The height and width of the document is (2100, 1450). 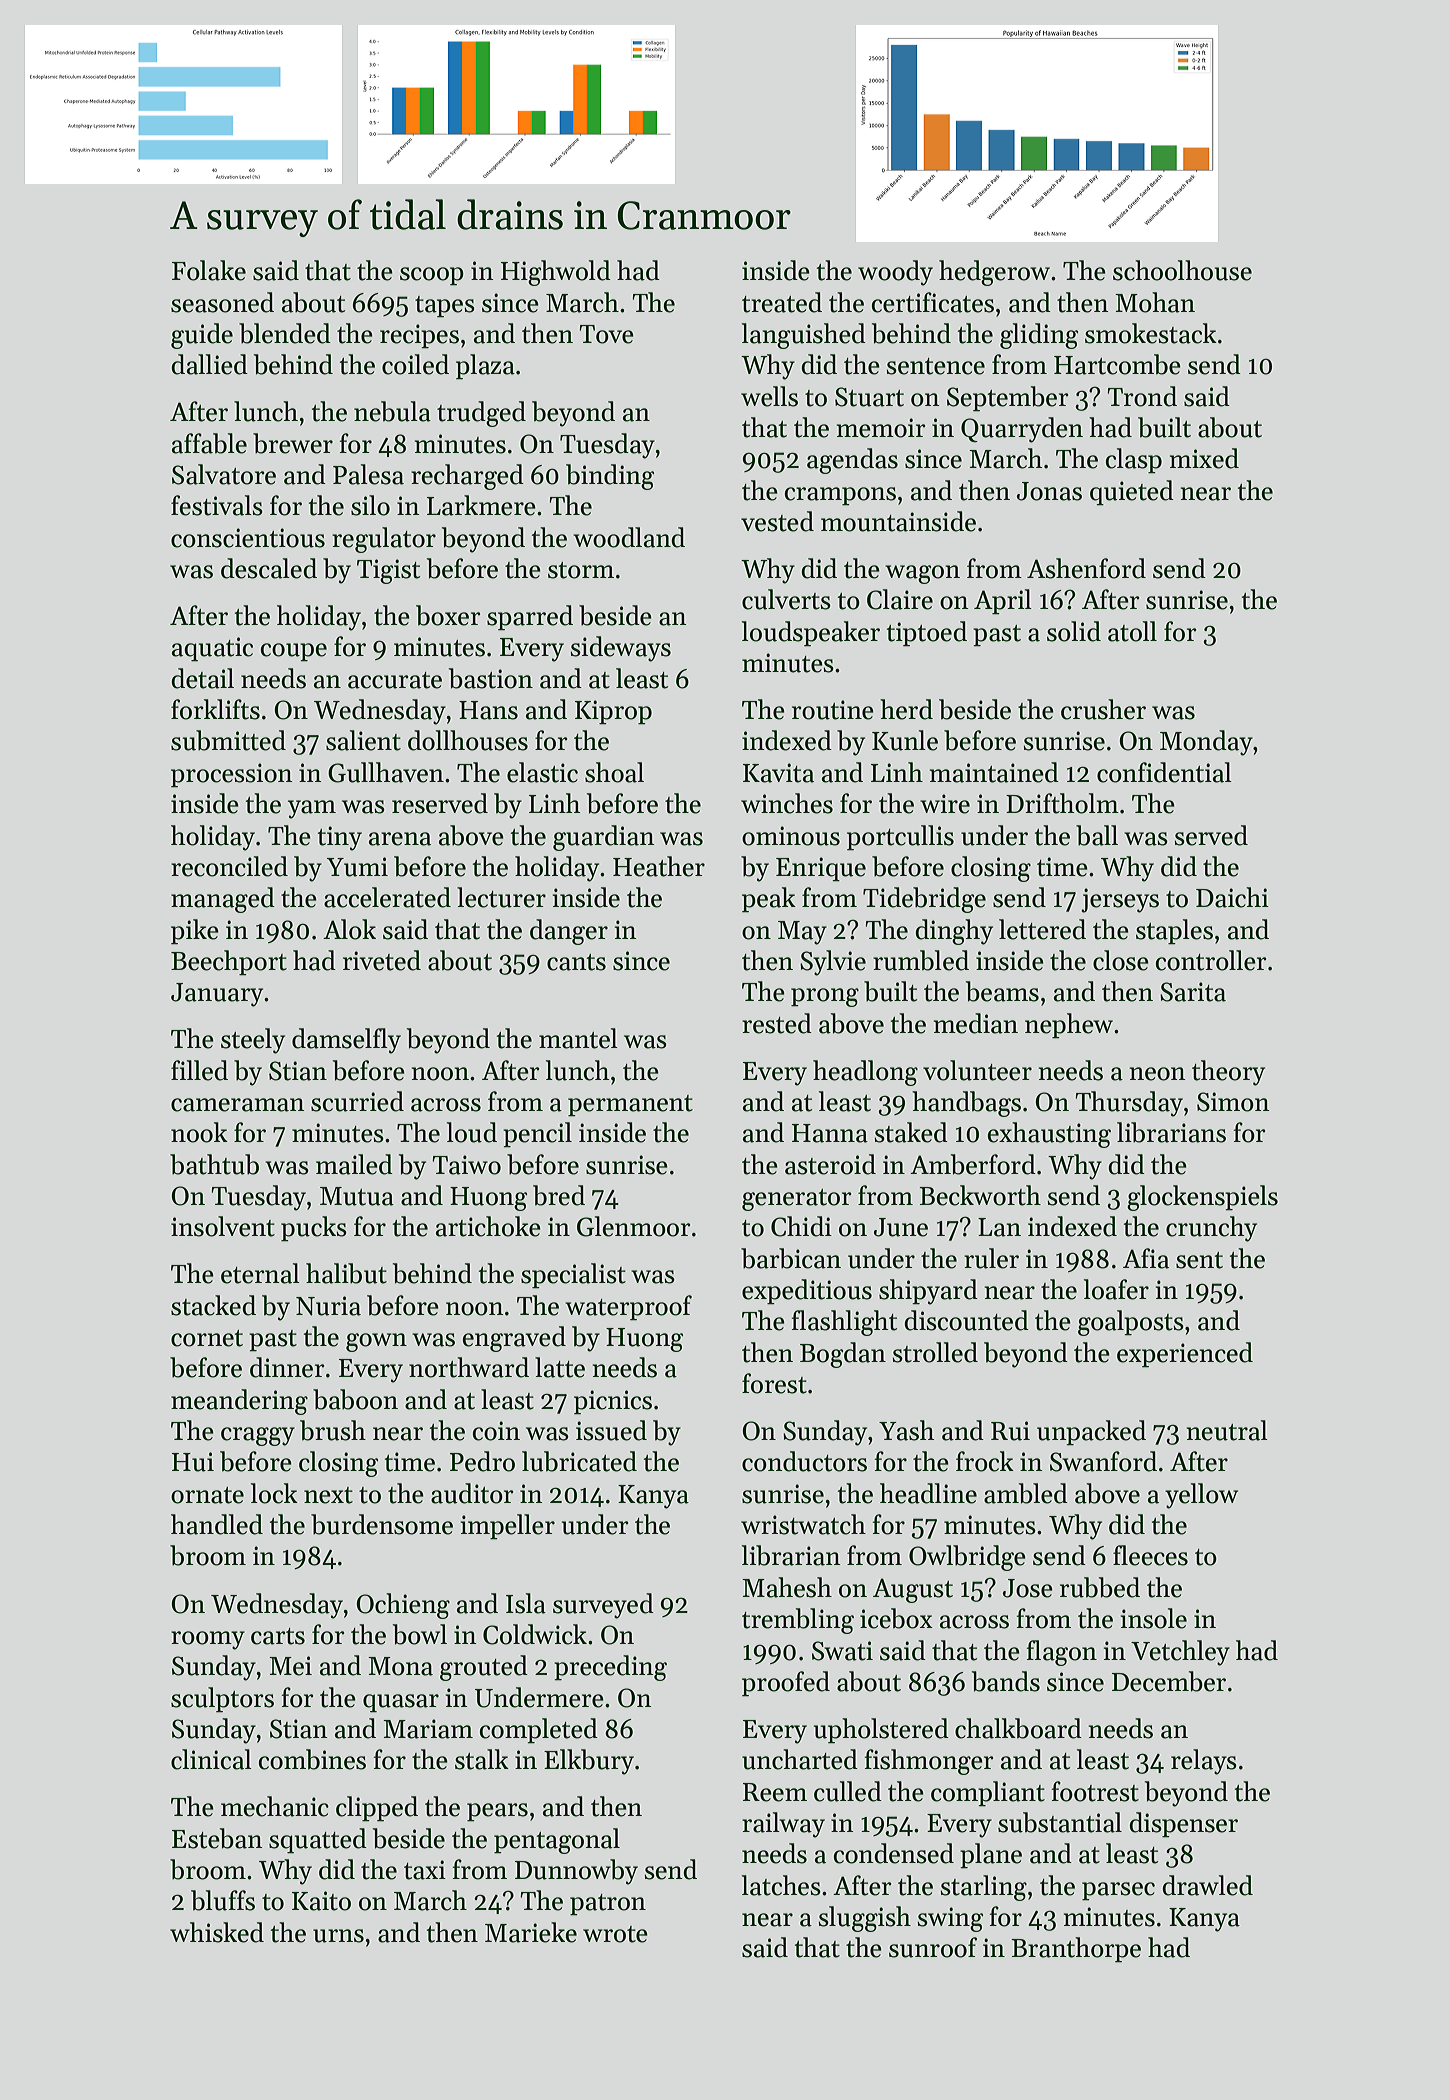 What do you see at coordinates (217, 1932) in the document?
I see `whisked` at bounding box center [217, 1932].
